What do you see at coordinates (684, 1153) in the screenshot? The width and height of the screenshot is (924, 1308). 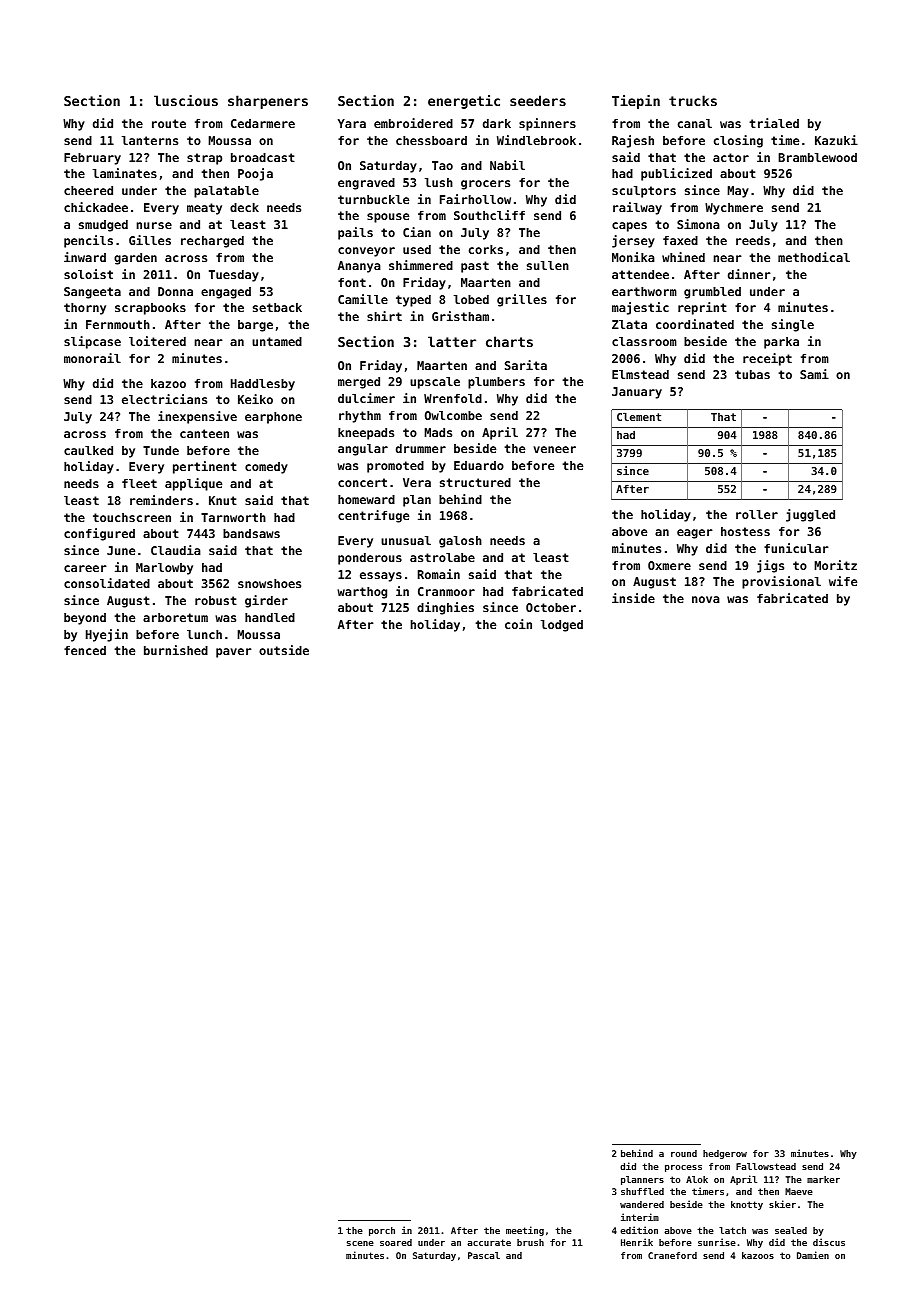 I see `round` at bounding box center [684, 1153].
